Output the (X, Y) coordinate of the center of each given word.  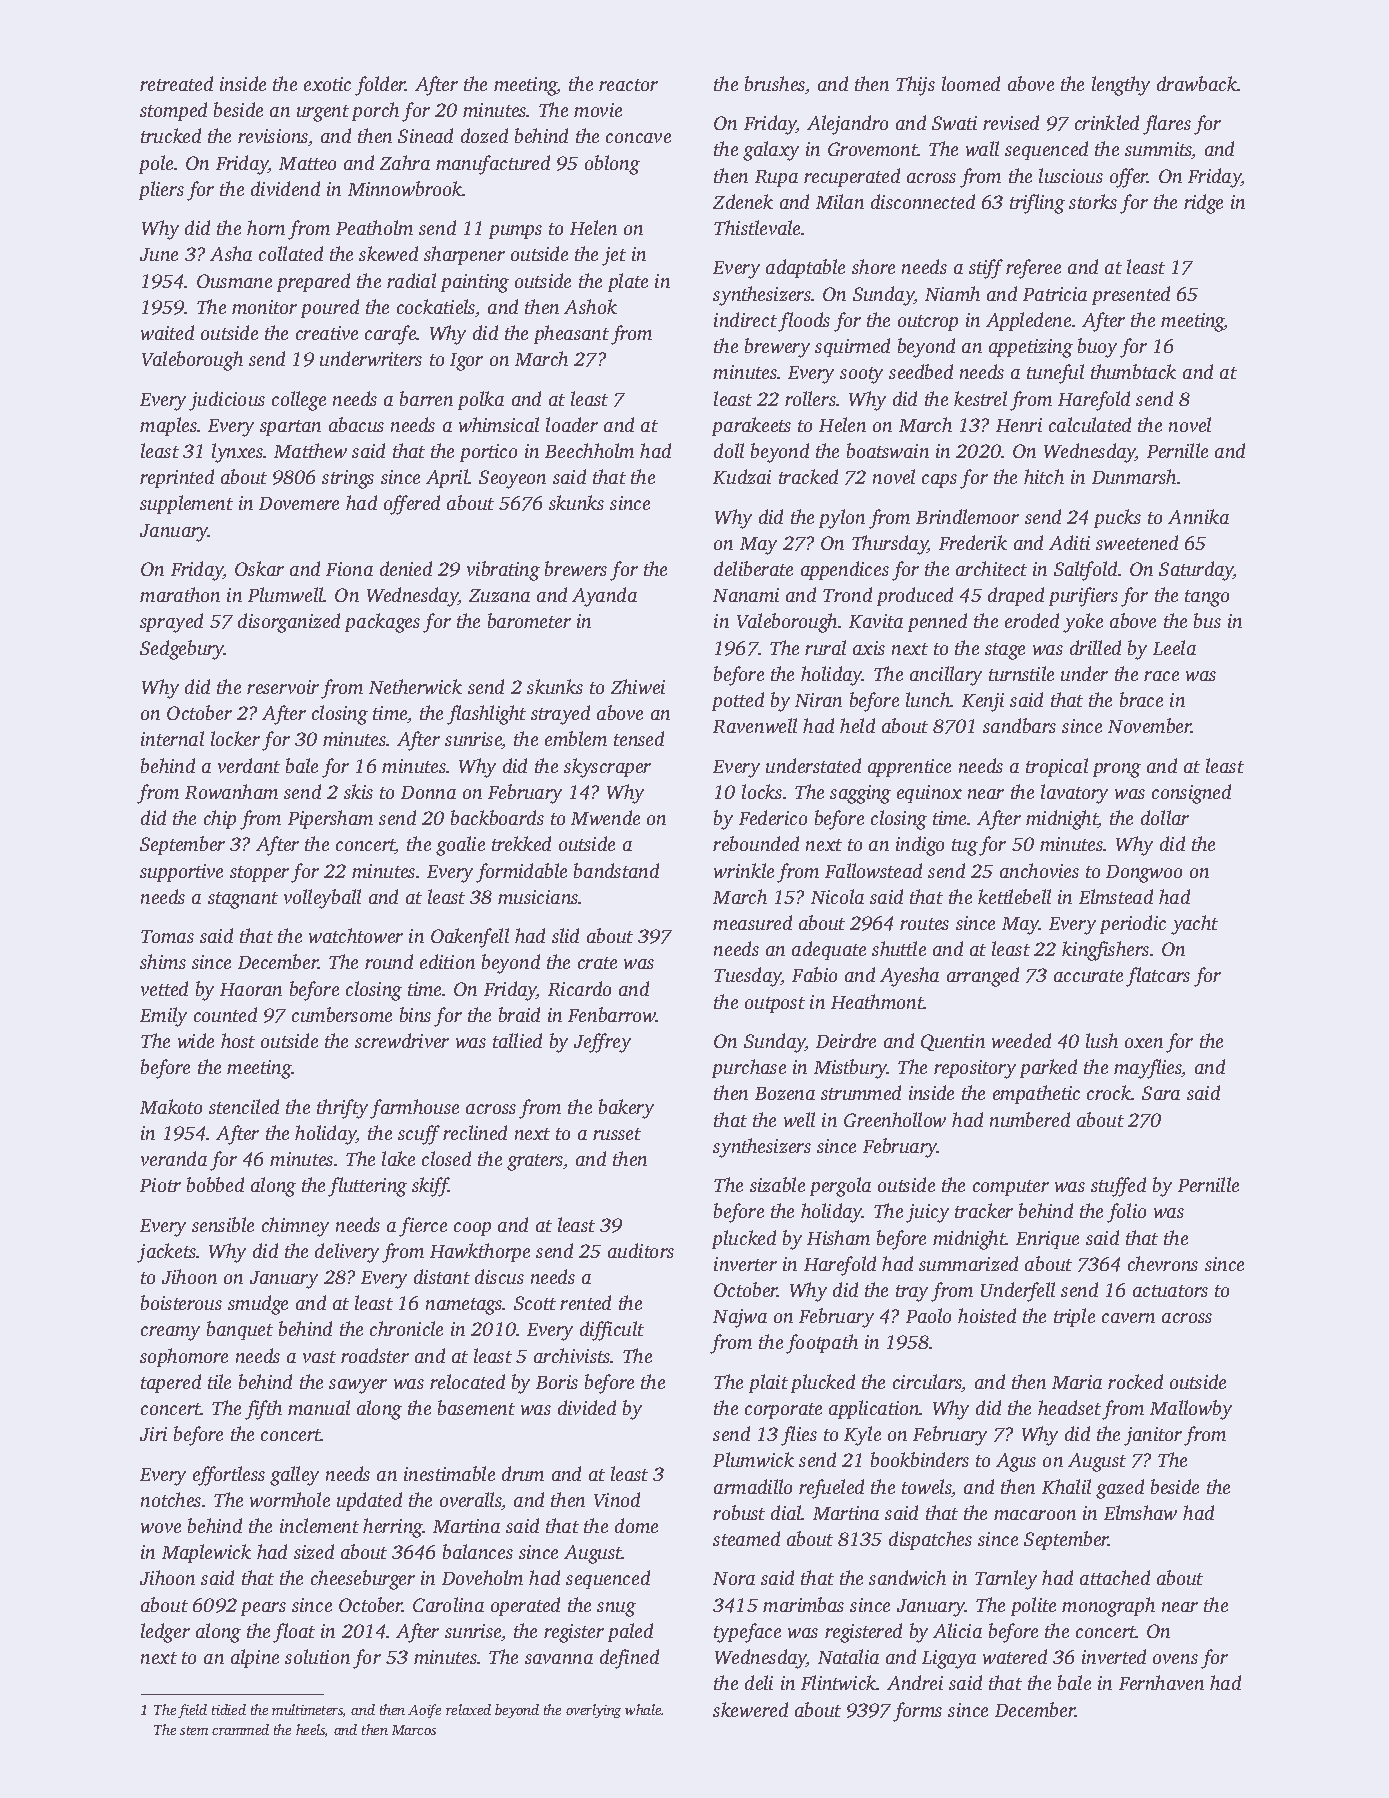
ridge (1203, 204)
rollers (810, 398)
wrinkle (744, 870)
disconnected (923, 201)
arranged (983, 977)
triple (1074, 1317)
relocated (467, 1381)
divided (587, 1407)
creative (327, 333)
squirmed (852, 347)
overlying (593, 1711)
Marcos (414, 1730)
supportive (181, 873)
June (159, 254)
